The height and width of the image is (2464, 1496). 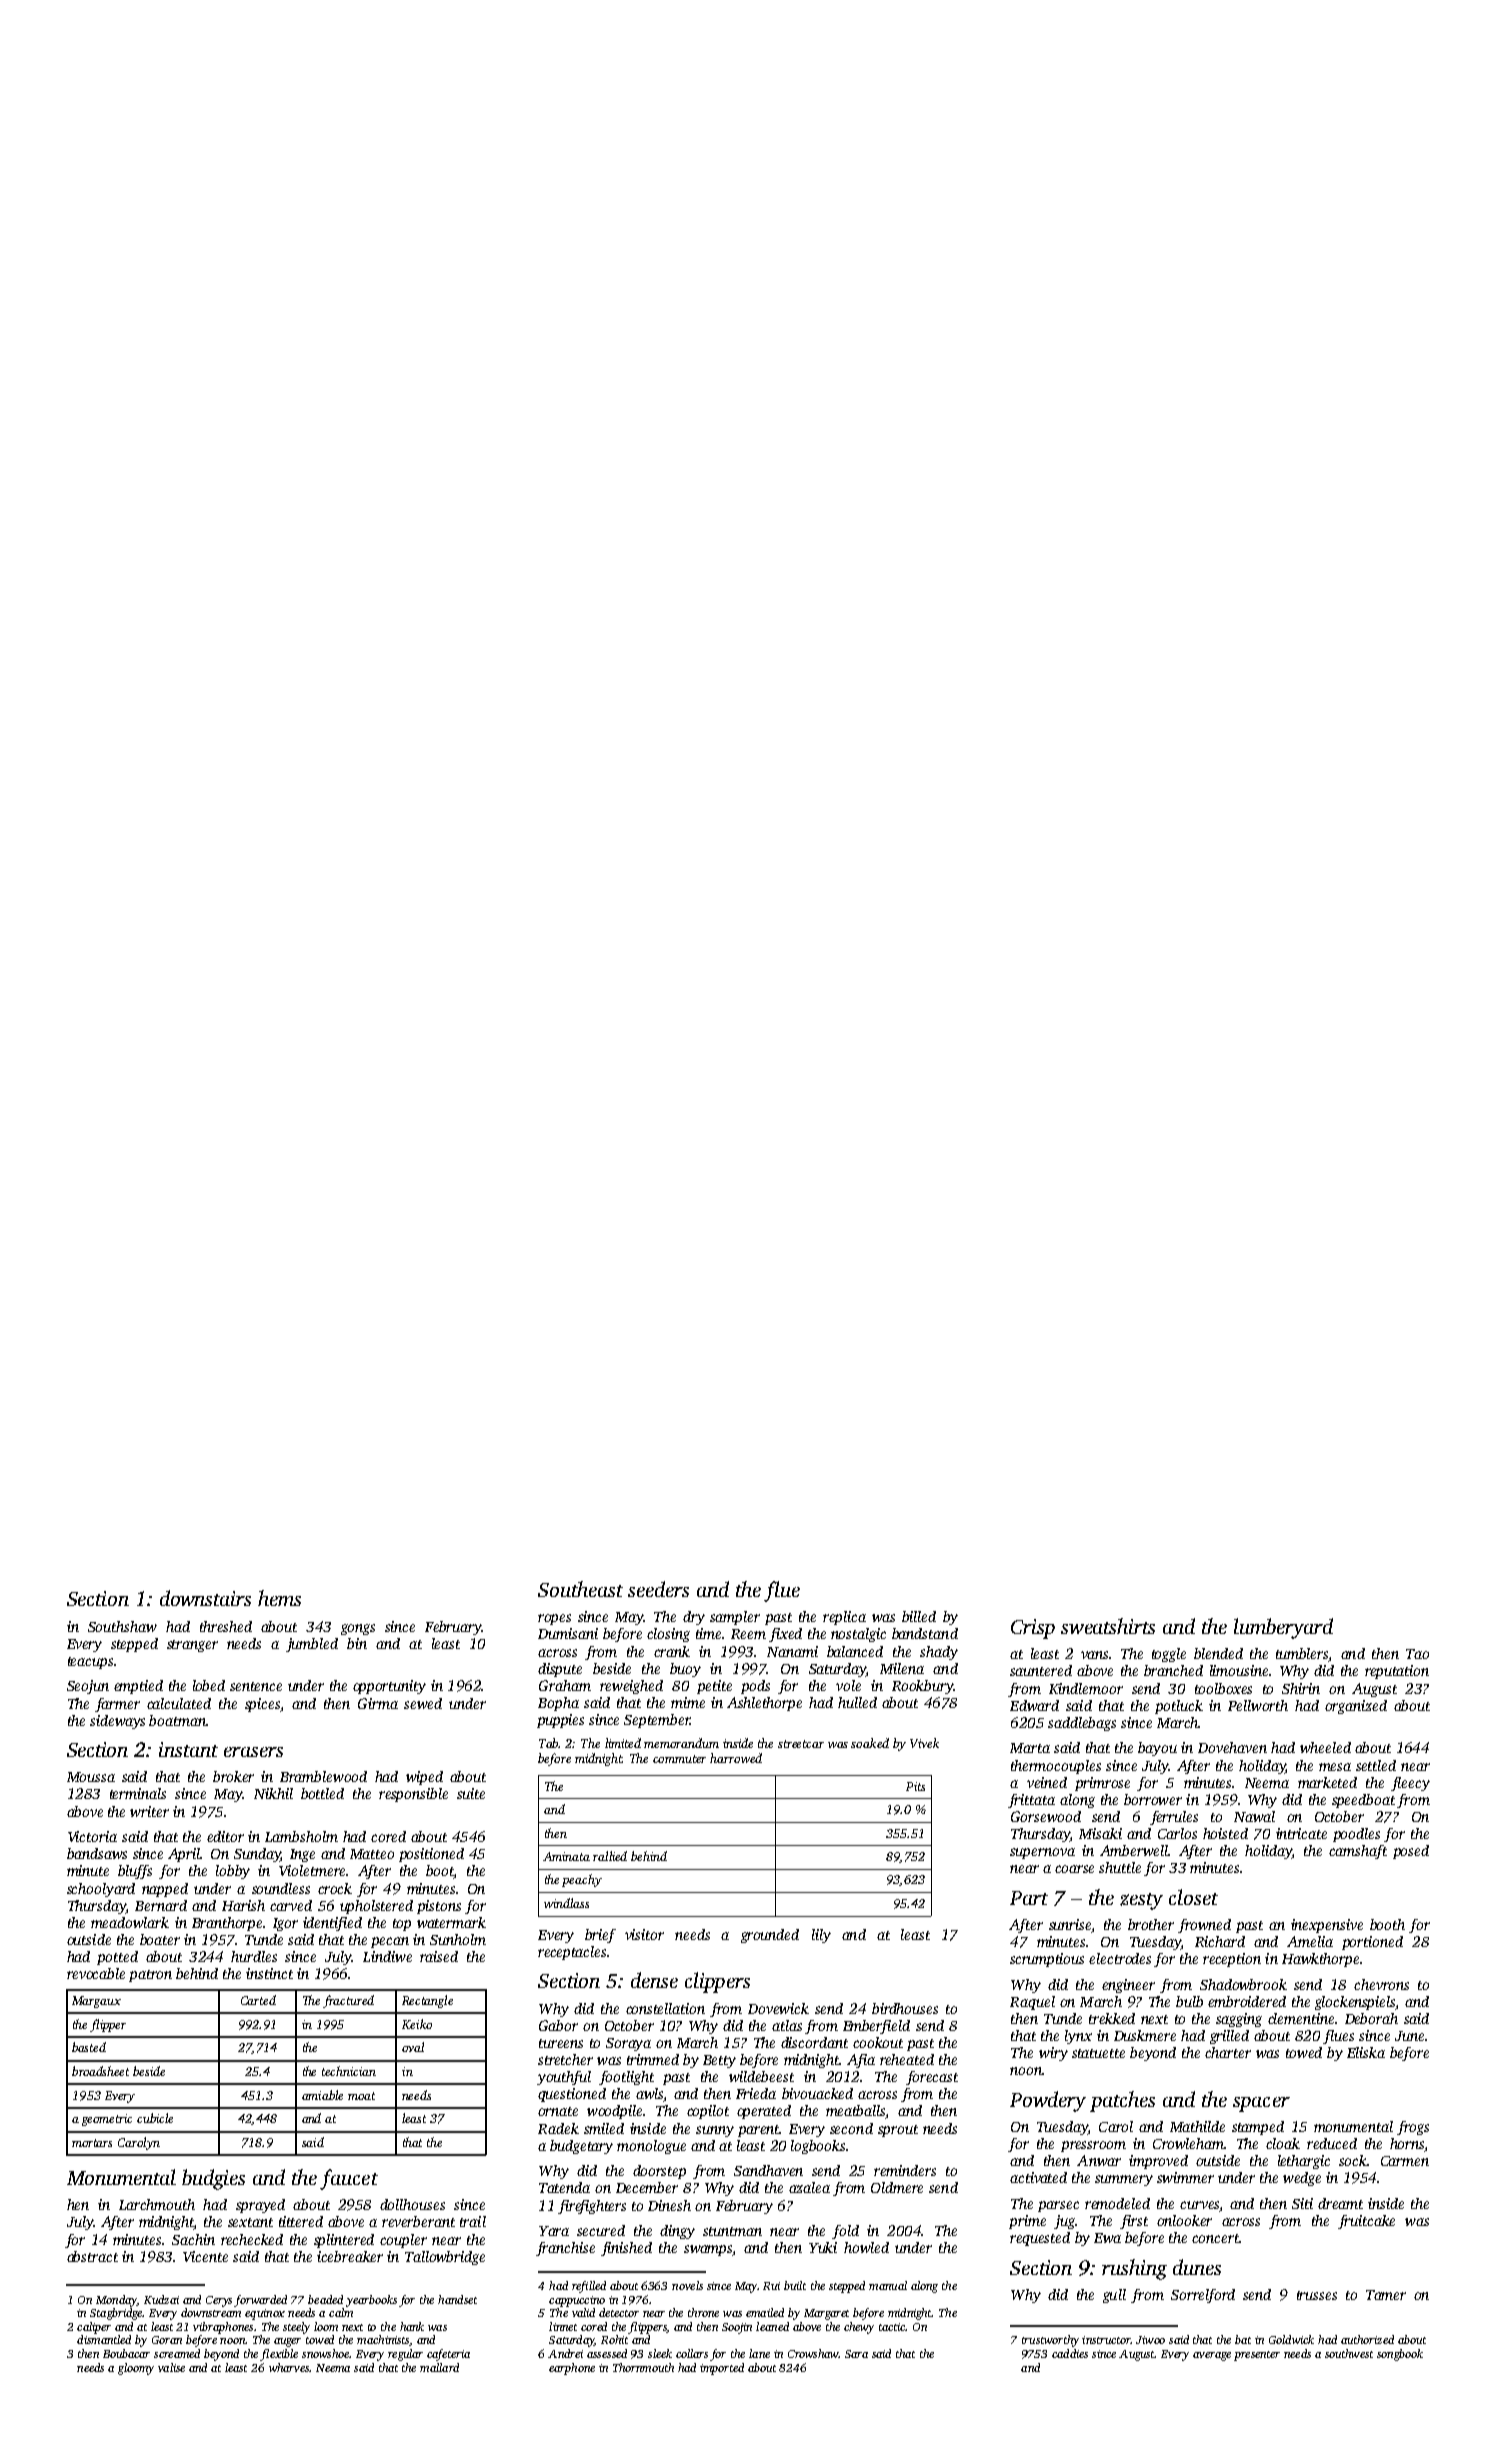 What do you see at coordinates (1029, 1898) in the image?
I see `Part` at bounding box center [1029, 1898].
